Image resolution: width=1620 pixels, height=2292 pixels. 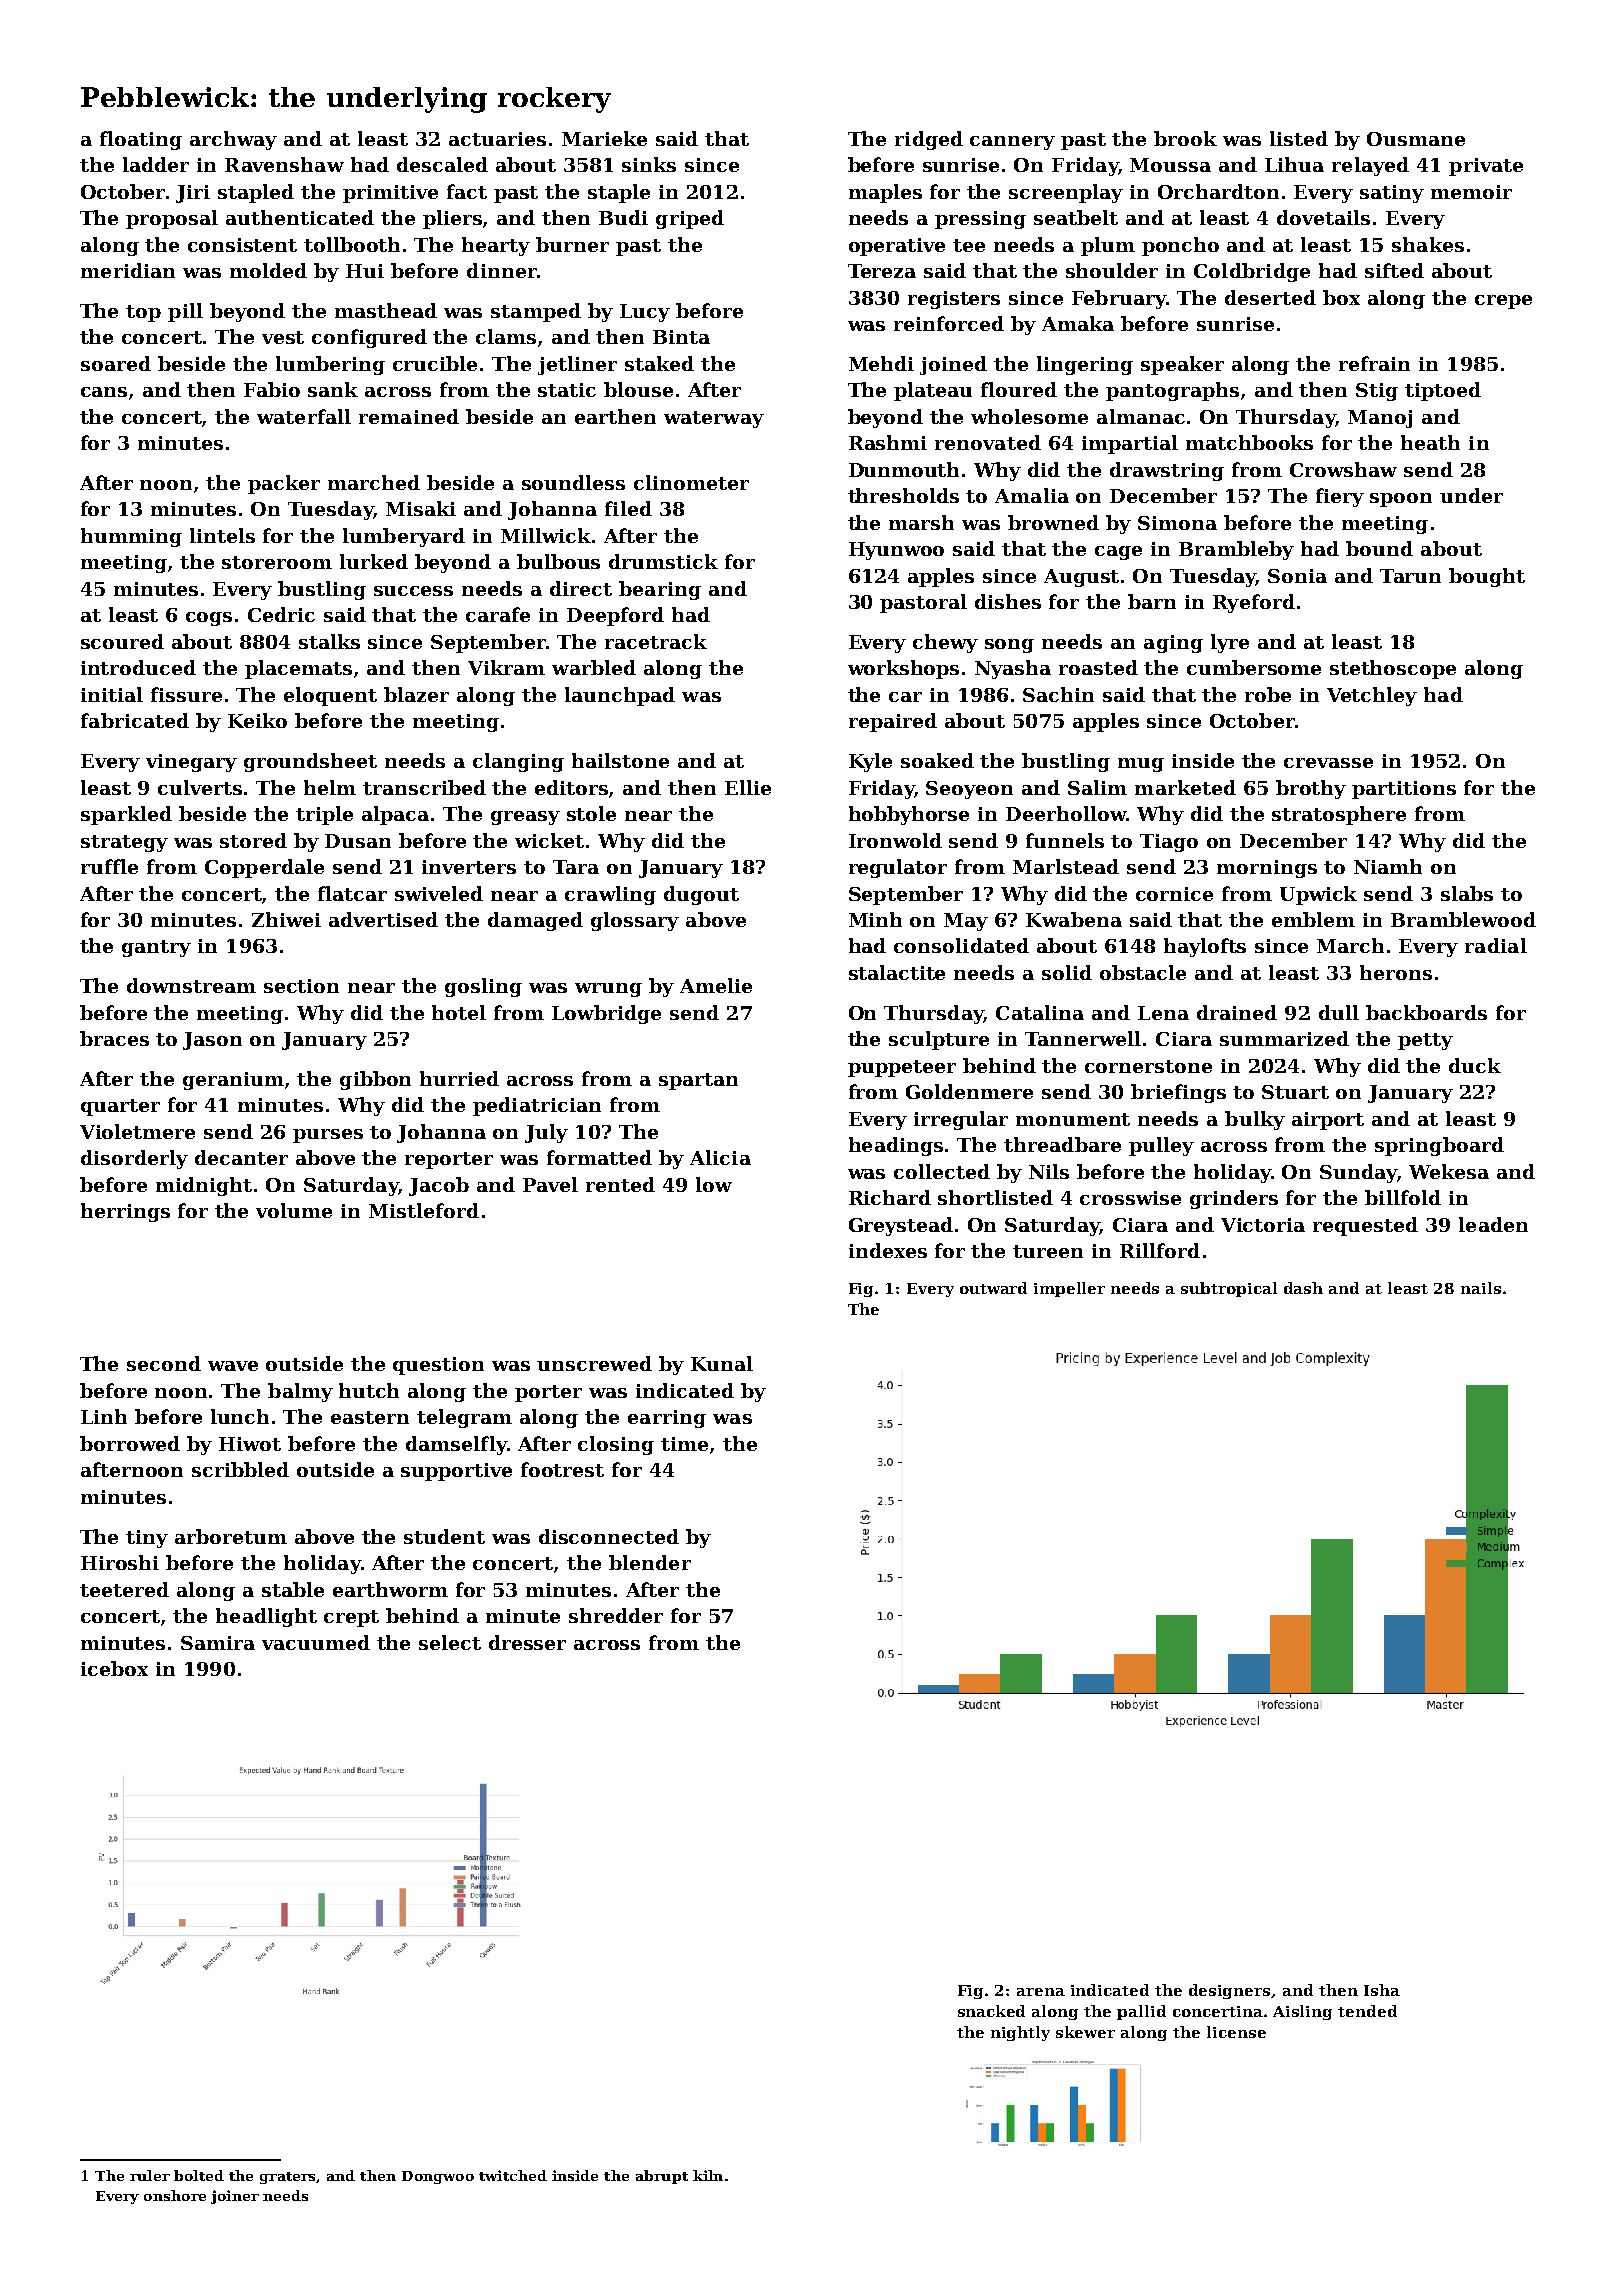 I want to click on herrings, so click(x=125, y=1212).
